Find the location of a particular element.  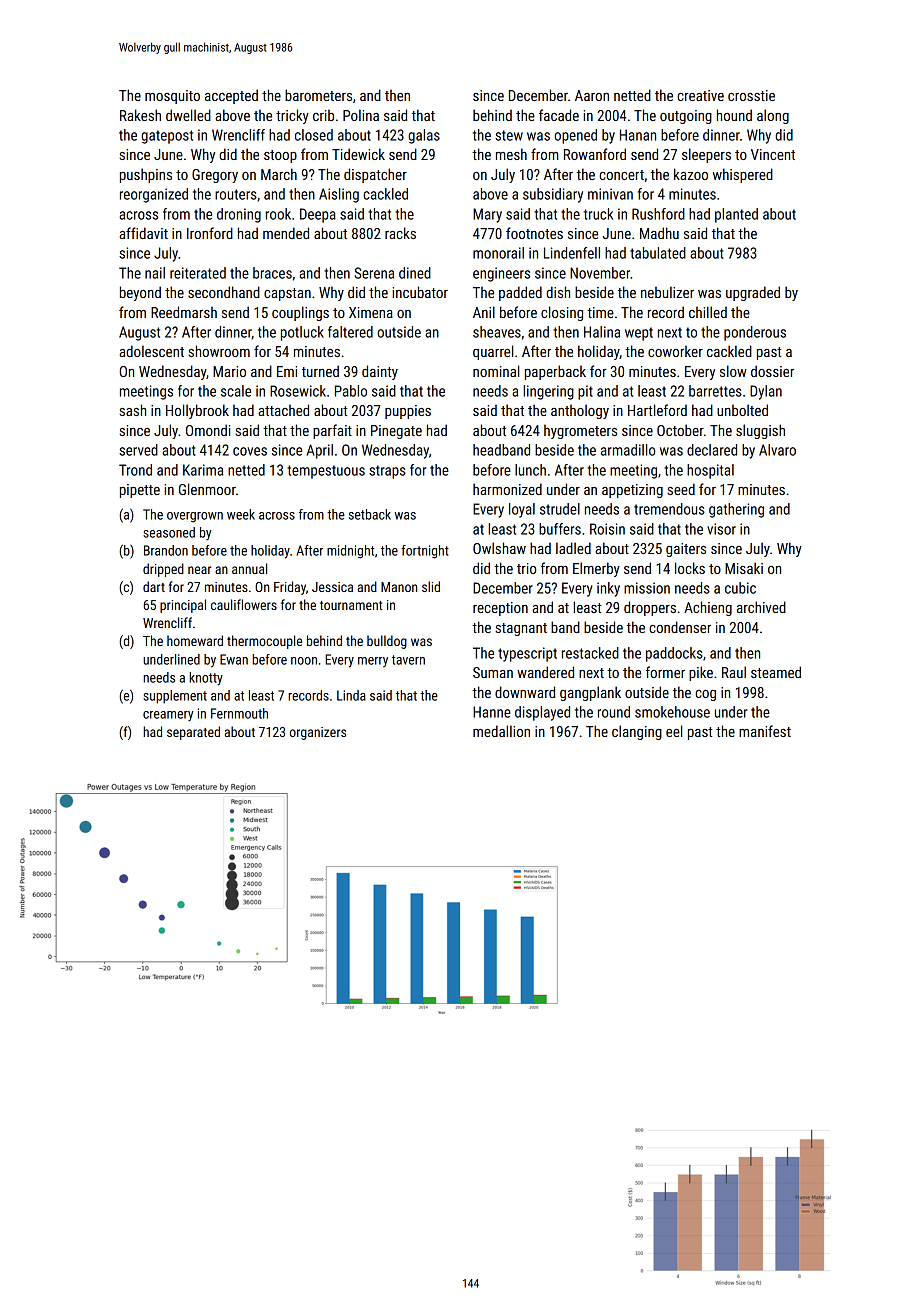

dossier is located at coordinates (772, 371).
